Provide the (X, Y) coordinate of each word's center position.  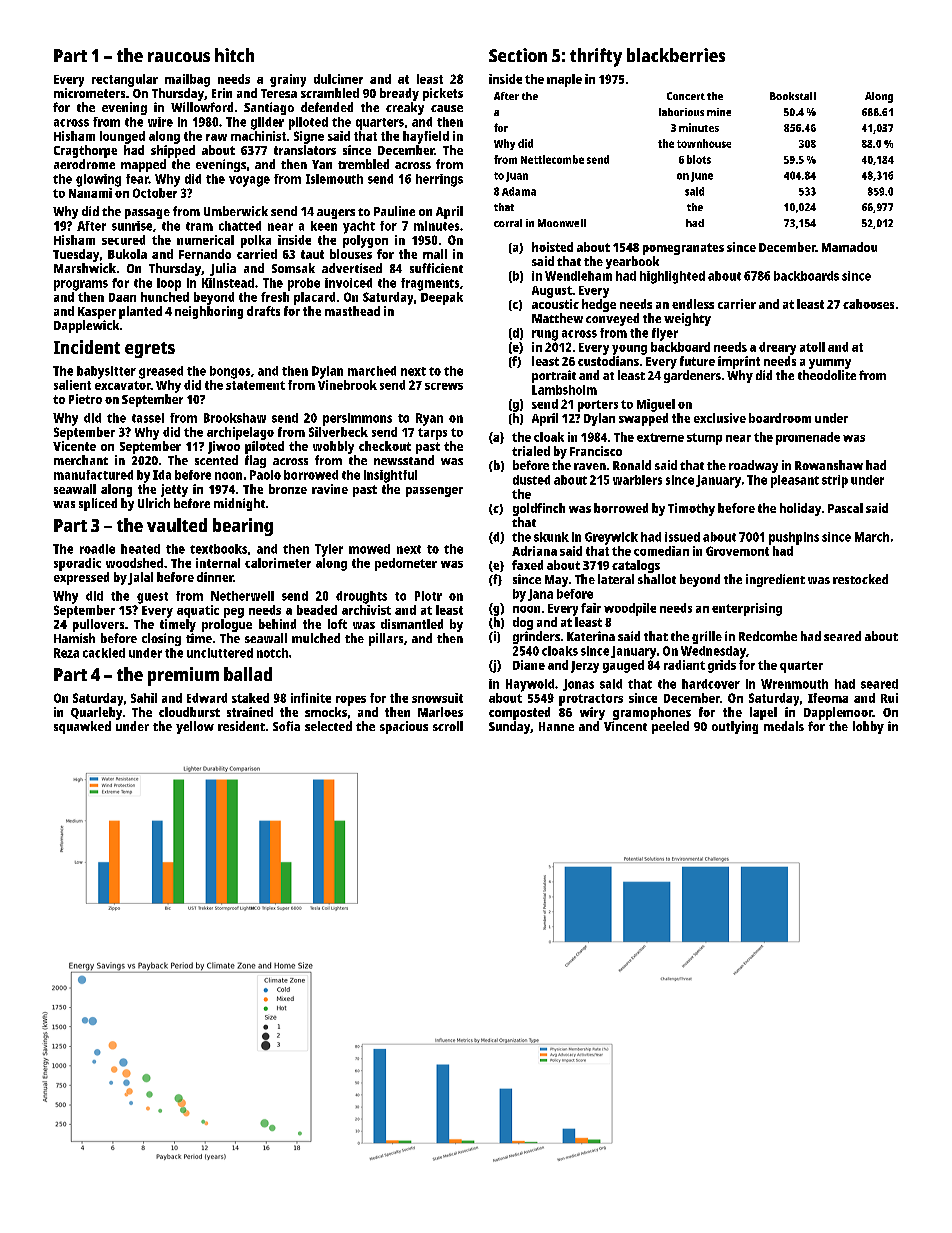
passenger (434, 492)
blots (699, 159)
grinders (536, 637)
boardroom (780, 418)
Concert (686, 96)
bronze (288, 489)
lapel (763, 713)
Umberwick (236, 211)
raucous (179, 57)
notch (272, 653)
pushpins (794, 538)
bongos (230, 372)
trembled (363, 164)
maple (564, 80)
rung (545, 335)
